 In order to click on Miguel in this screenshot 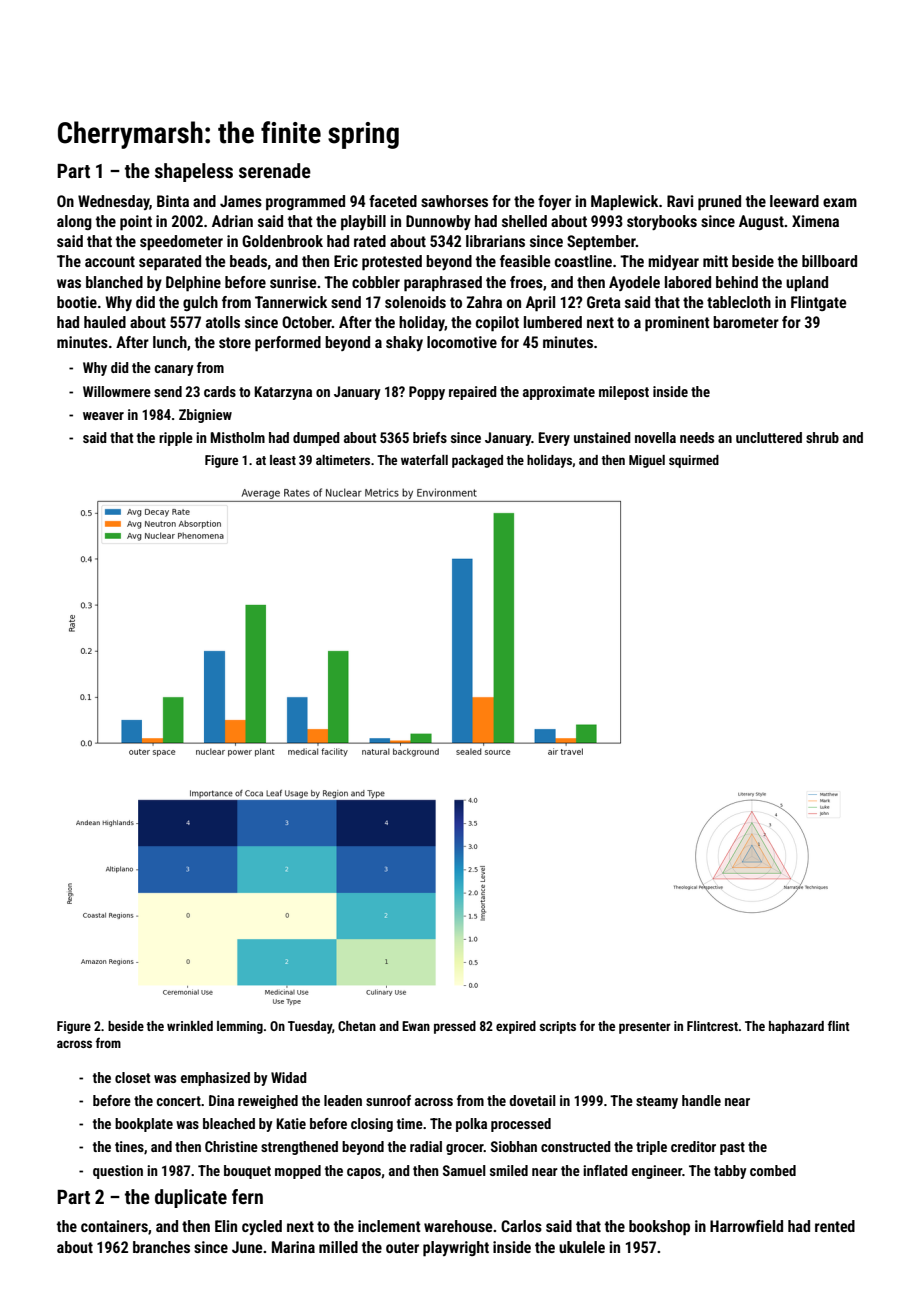, I will do `click(647, 461)`.
